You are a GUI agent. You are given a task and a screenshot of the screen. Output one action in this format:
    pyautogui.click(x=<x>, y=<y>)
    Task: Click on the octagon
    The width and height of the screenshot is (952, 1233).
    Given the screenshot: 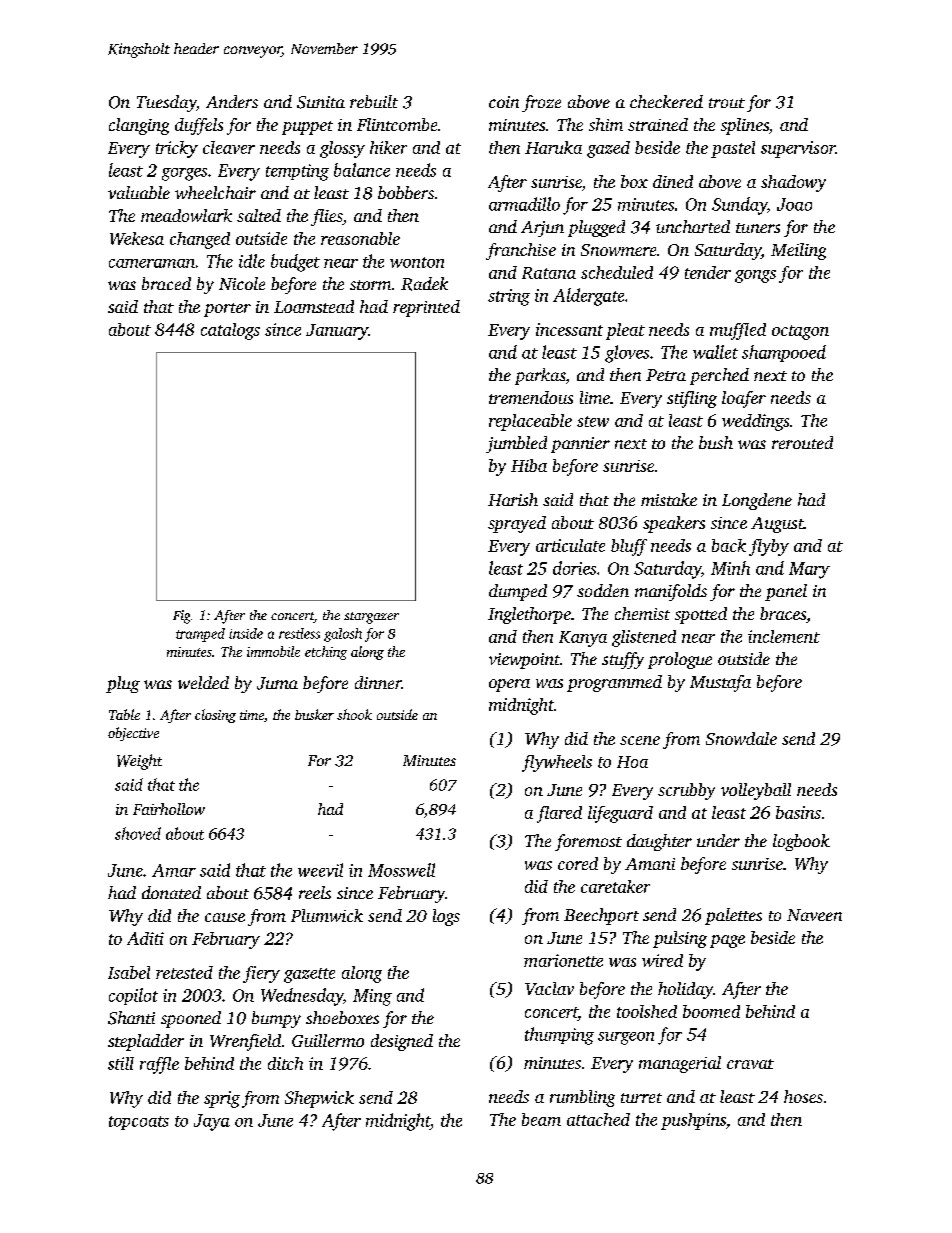 What is the action you would take?
    pyautogui.click(x=800, y=332)
